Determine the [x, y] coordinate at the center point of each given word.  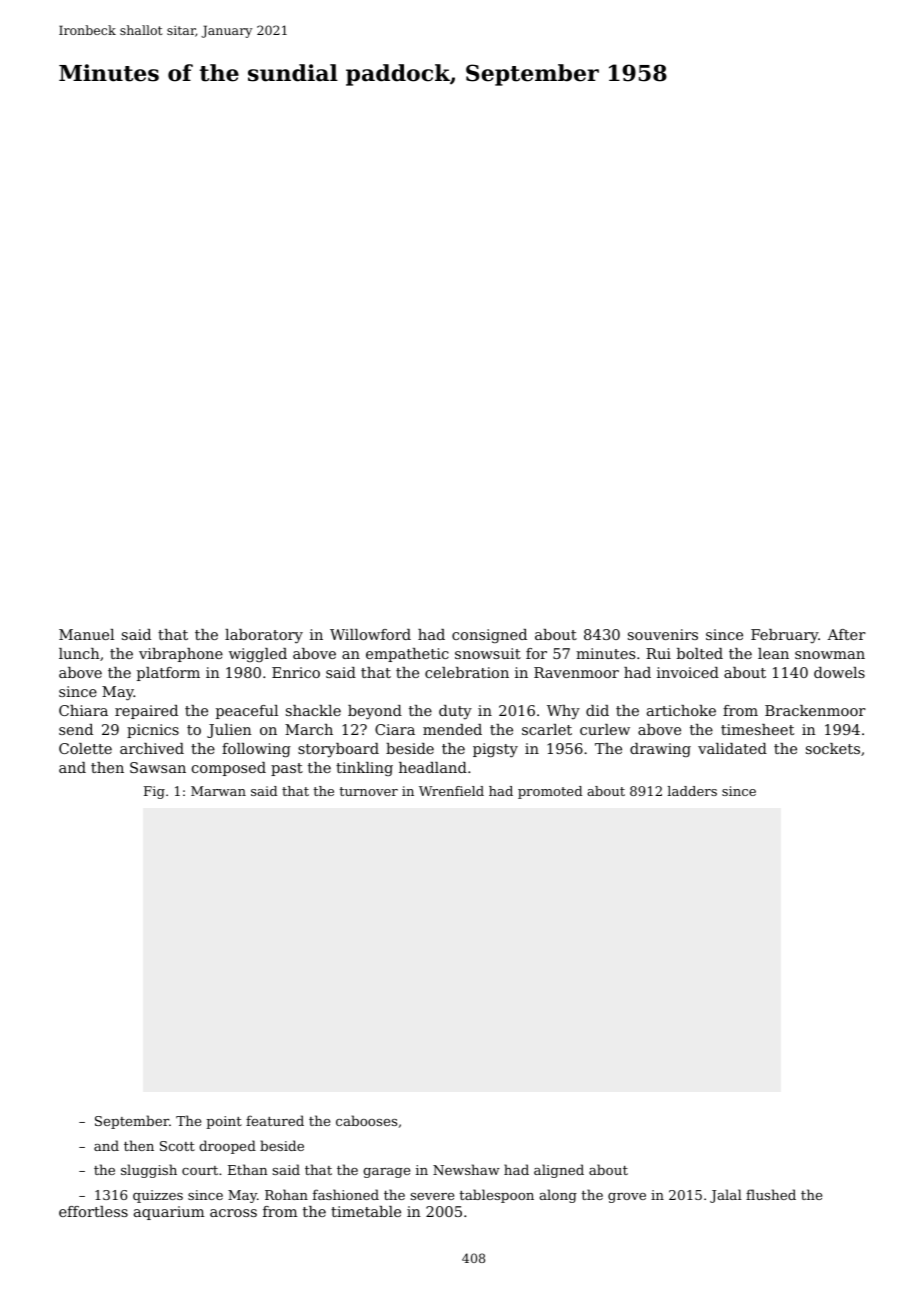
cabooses [366, 1120]
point [224, 1122]
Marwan [218, 791]
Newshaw [466, 1169]
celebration [467, 672]
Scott [177, 1146]
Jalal [726, 1196]
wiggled [258, 655]
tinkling [364, 769]
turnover [368, 791]
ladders [692, 791]
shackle [313, 710]
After [846, 634]
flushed [771, 1194]
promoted [550, 792]
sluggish [149, 1171]
